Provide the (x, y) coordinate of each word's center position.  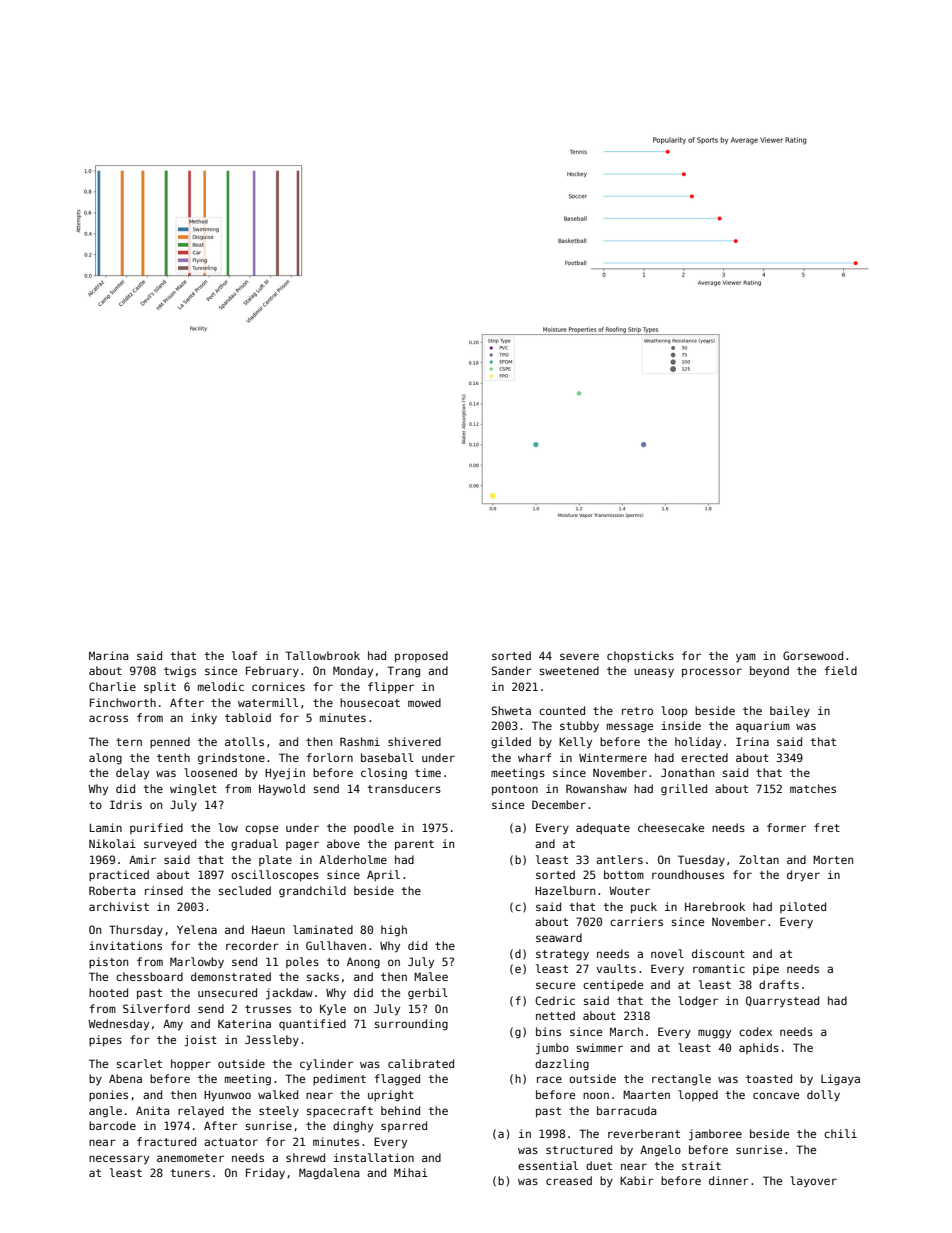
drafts (779, 984)
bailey (790, 711)
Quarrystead (782, 1001)
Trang (403, 672)
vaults (616, 968)
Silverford (156, 1008)
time (428, 772)
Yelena (197, 929)
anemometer (190, 1158)
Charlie (112, 686)
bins (548, 1031)
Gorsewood (813, 655)
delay (132, 774)
